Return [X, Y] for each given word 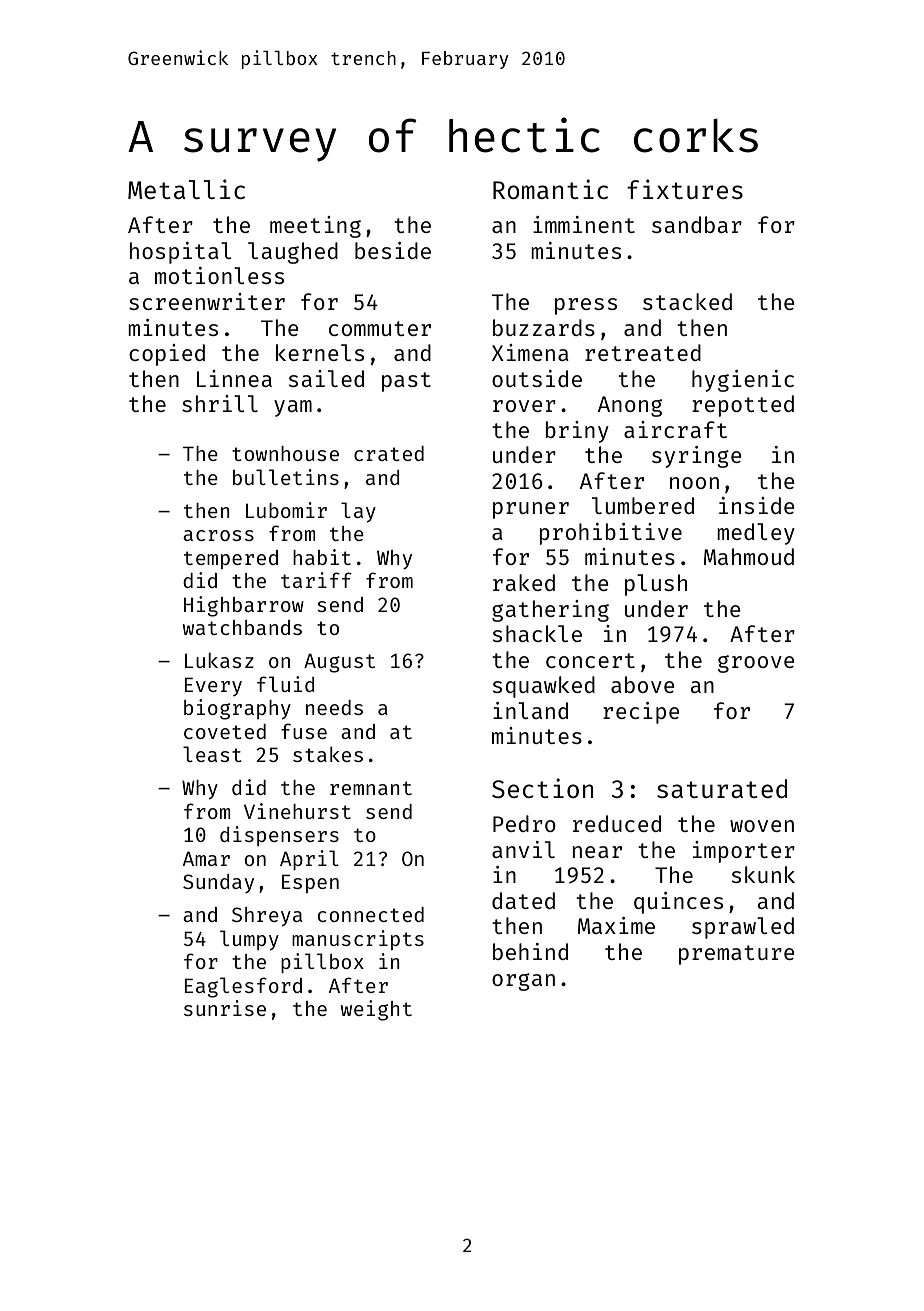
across [218, 535]
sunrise [225, 1008]
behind [530, 951]
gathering [550, 611]
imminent [584, 224]
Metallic [186, 189]
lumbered [643, 505]
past [406, 382]
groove [756, 664]
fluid [285, 684]
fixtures [685, 189]
